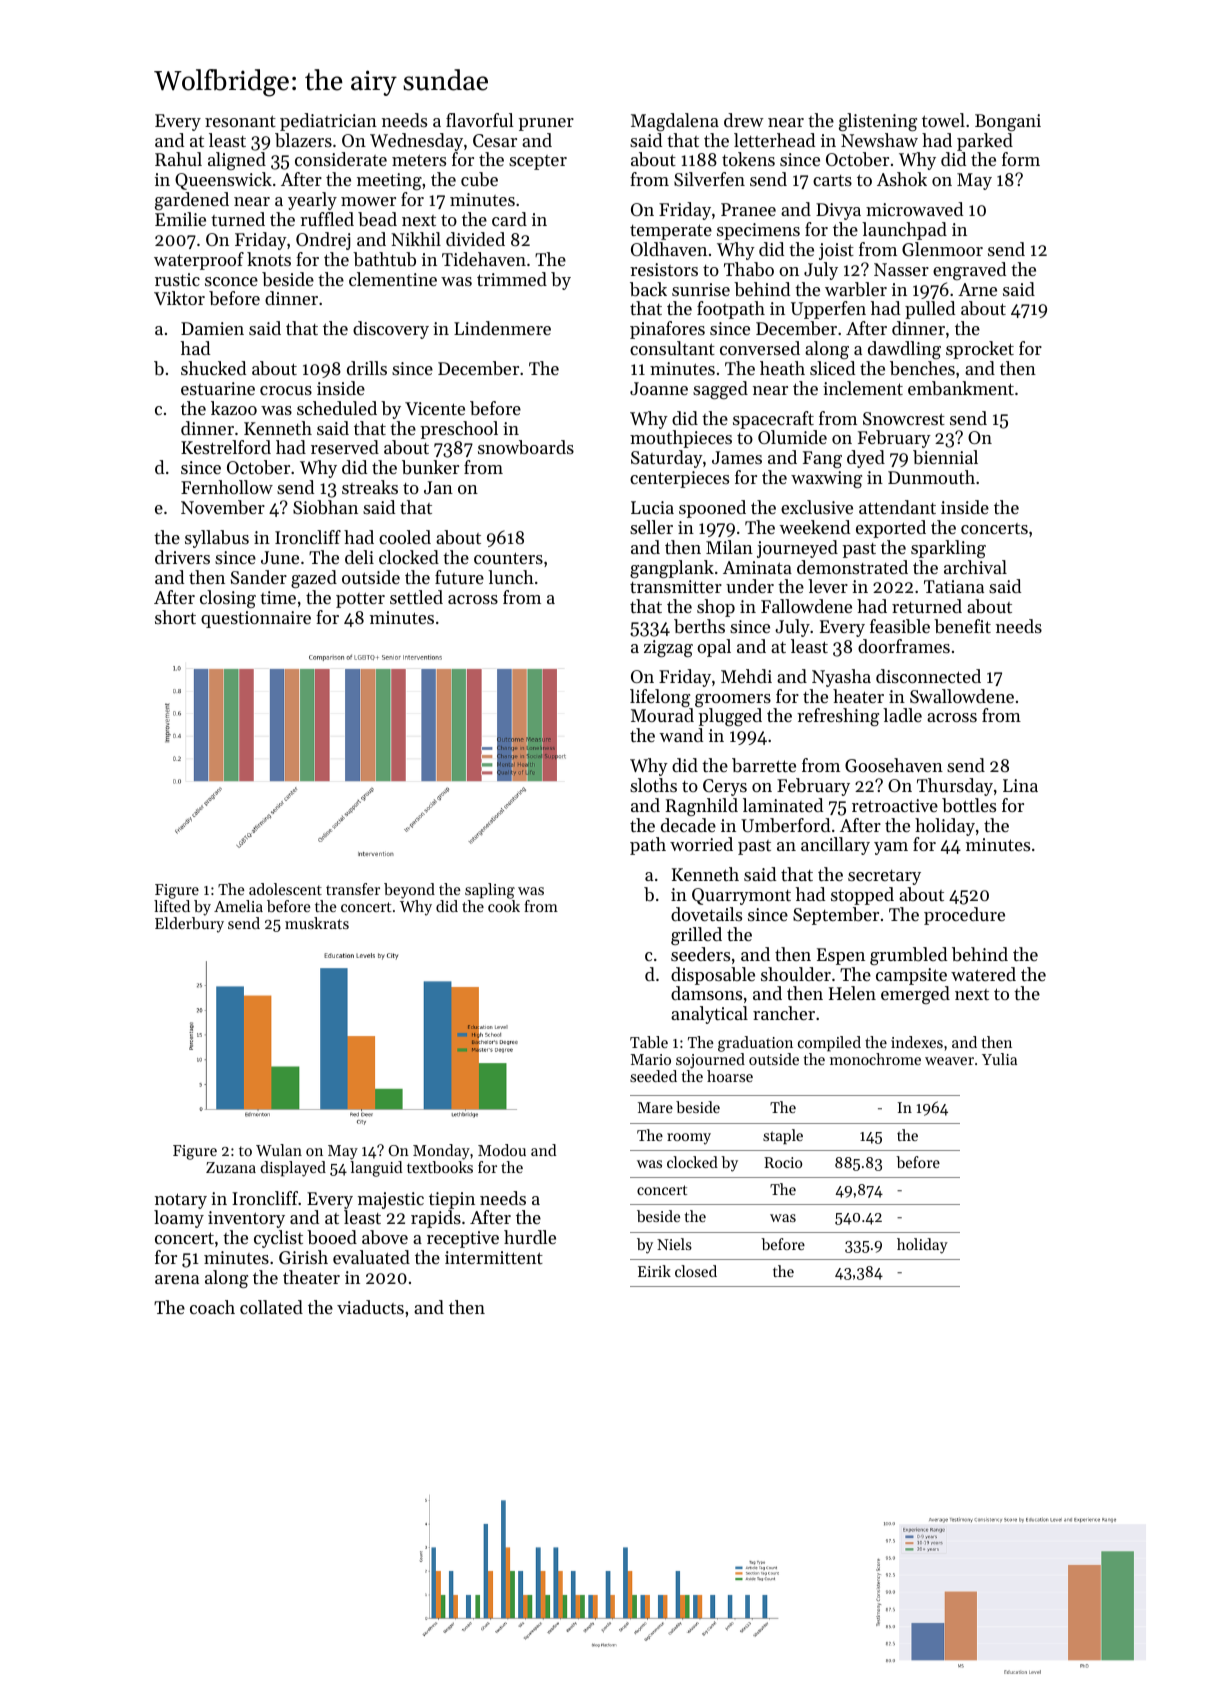  Describe the element at coordinates (490, 891) in the screenshot. I see `sapling` at that location.
